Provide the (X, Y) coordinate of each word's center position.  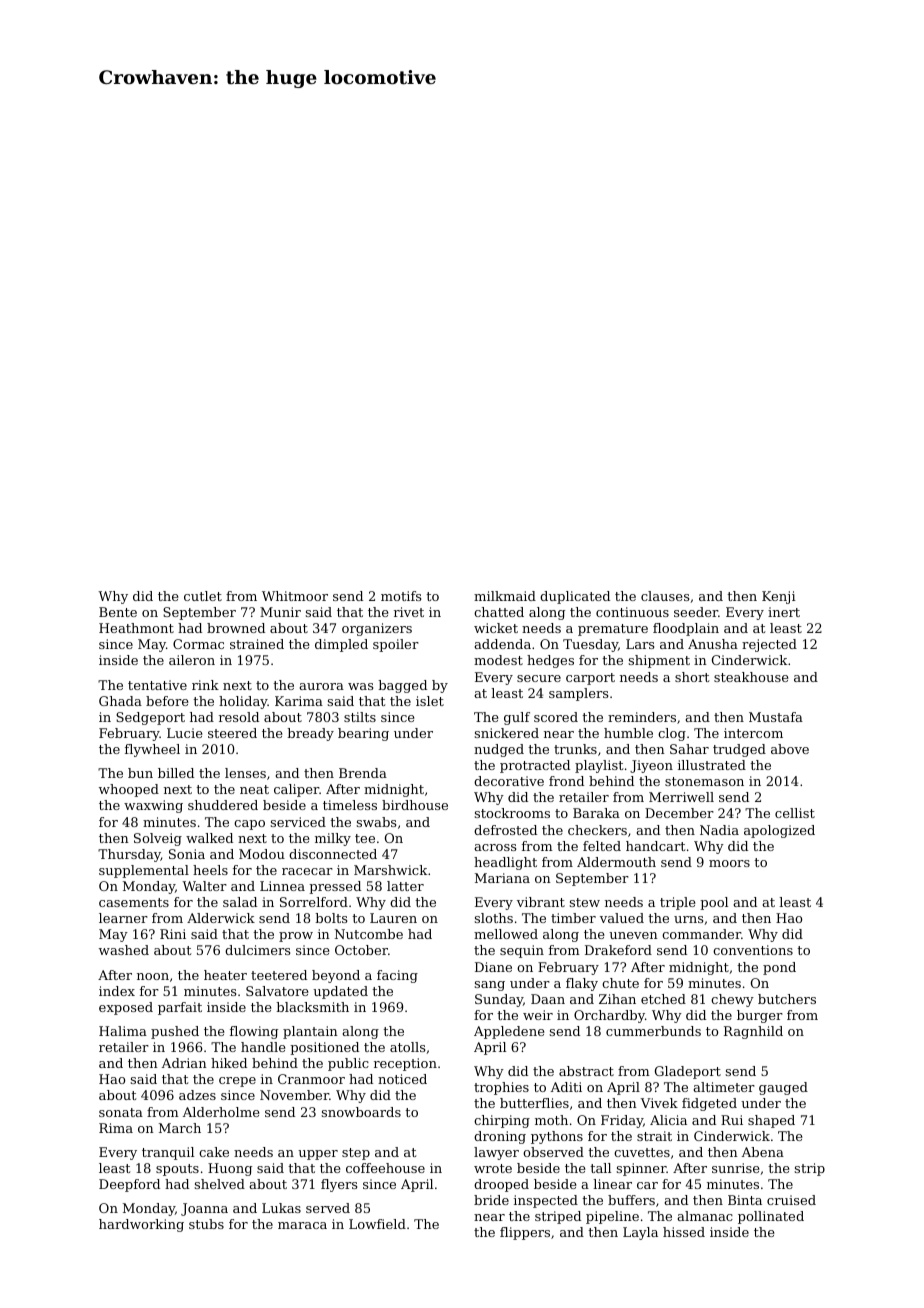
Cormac (198, 644)
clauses (665, 596)
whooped (129, 790)
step (356, 1154)
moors (729, 863)
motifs (401, 596)
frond (566, 781)
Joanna (204, 1209)
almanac (705, 1216)
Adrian (184, 1063)
